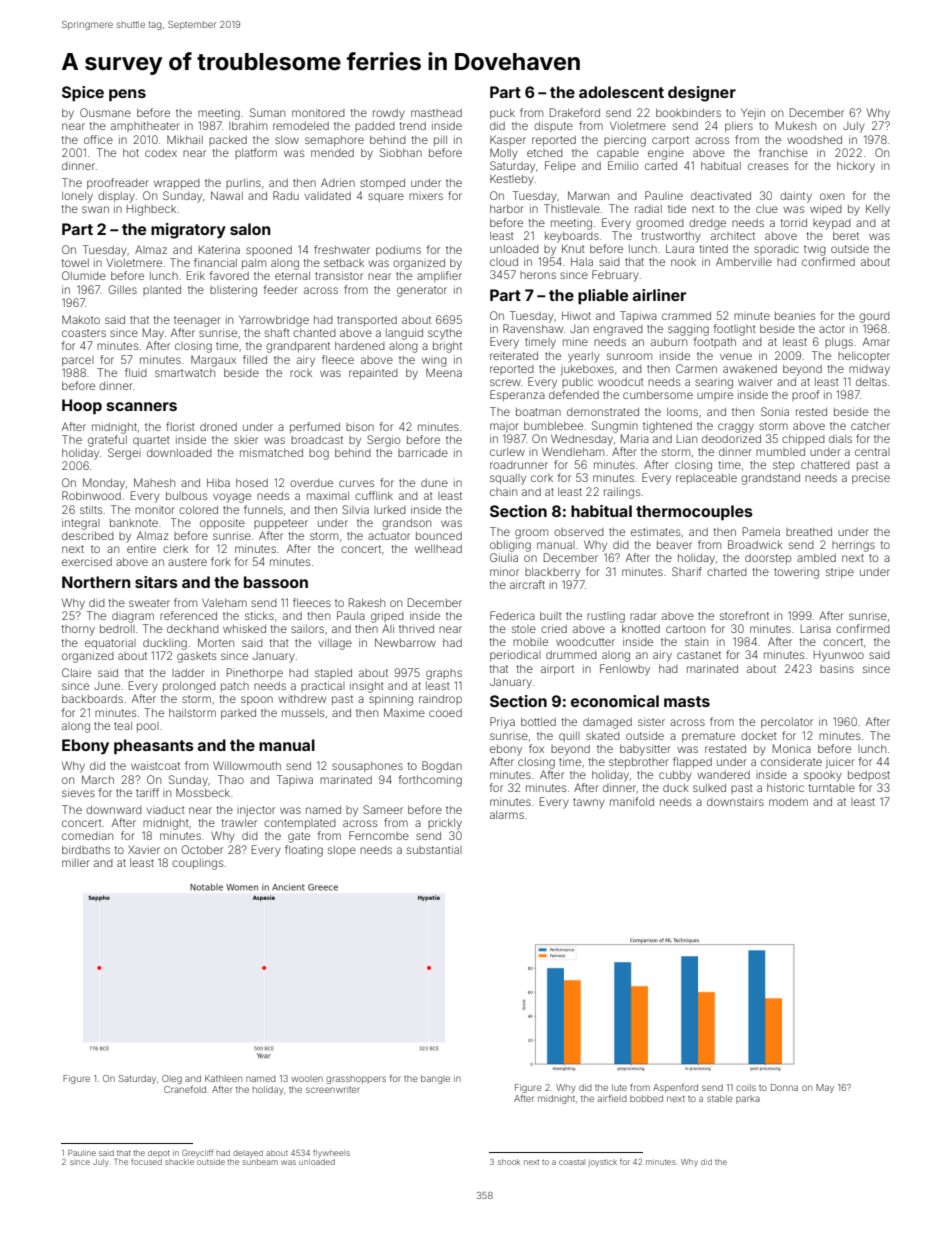  I want to click on sieves, so click(78, 792).
